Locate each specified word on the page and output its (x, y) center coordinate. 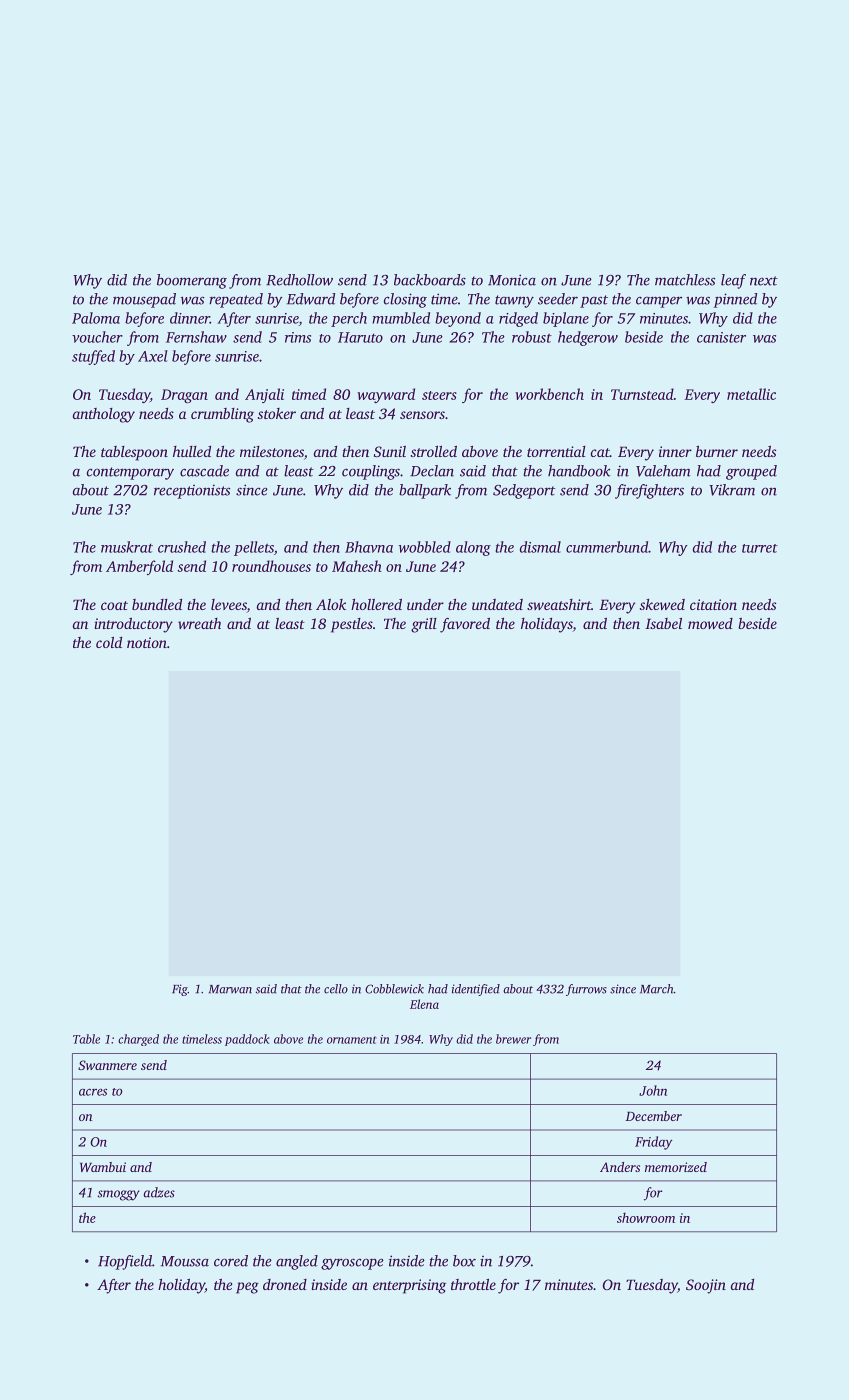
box (464, 1261)
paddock (247, 1040)
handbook (579, 471)
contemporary (130, 473)
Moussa (185, 1261)
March (657, 989)
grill (424, 625)
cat (600, 452)
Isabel (663, 623)
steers (439, 395)
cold (109, 642)
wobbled (425, 547)
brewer (513, 1039)
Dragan (184, 396)
